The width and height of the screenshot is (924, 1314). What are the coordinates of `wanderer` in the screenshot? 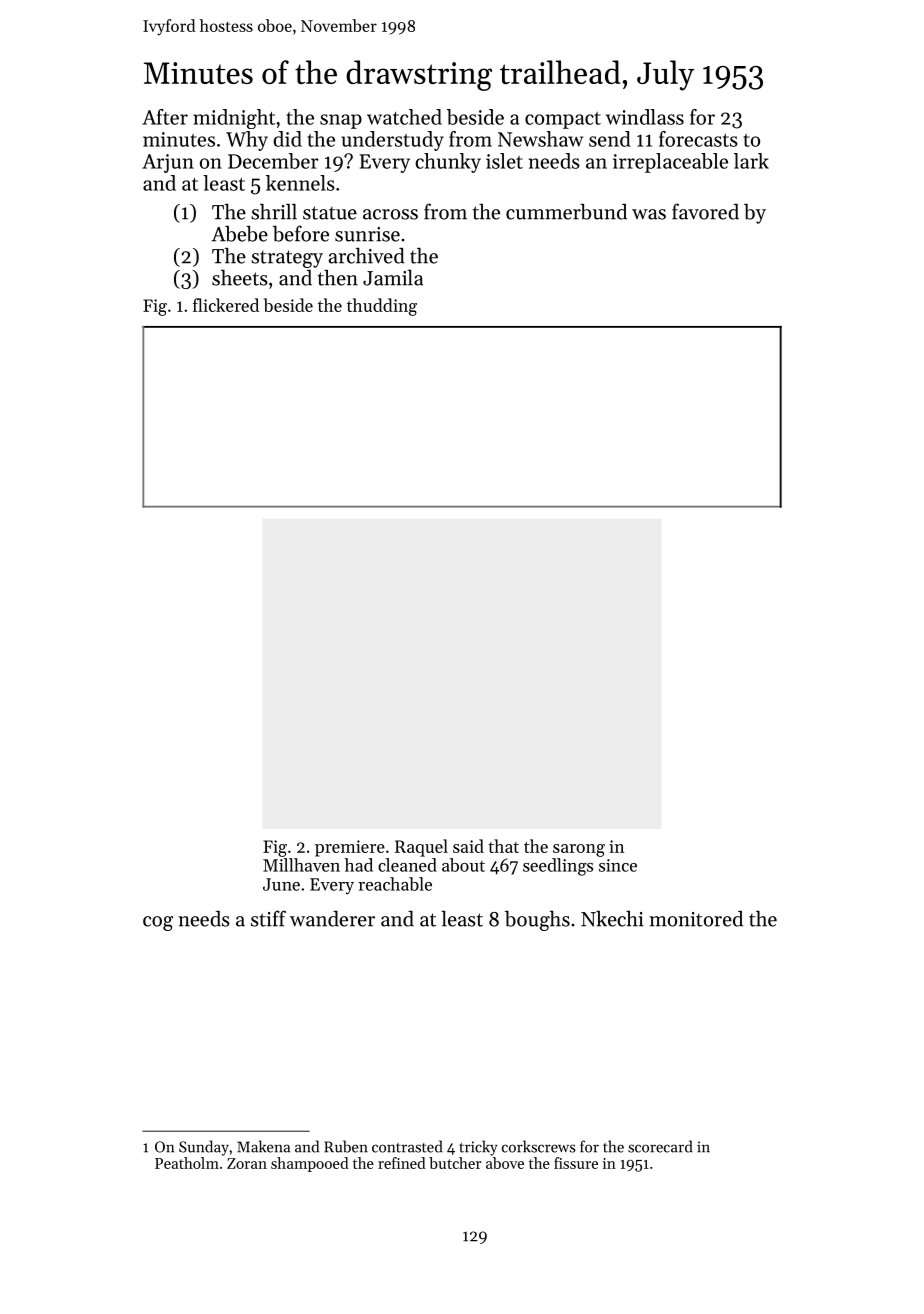 It's located at (332, 919).
